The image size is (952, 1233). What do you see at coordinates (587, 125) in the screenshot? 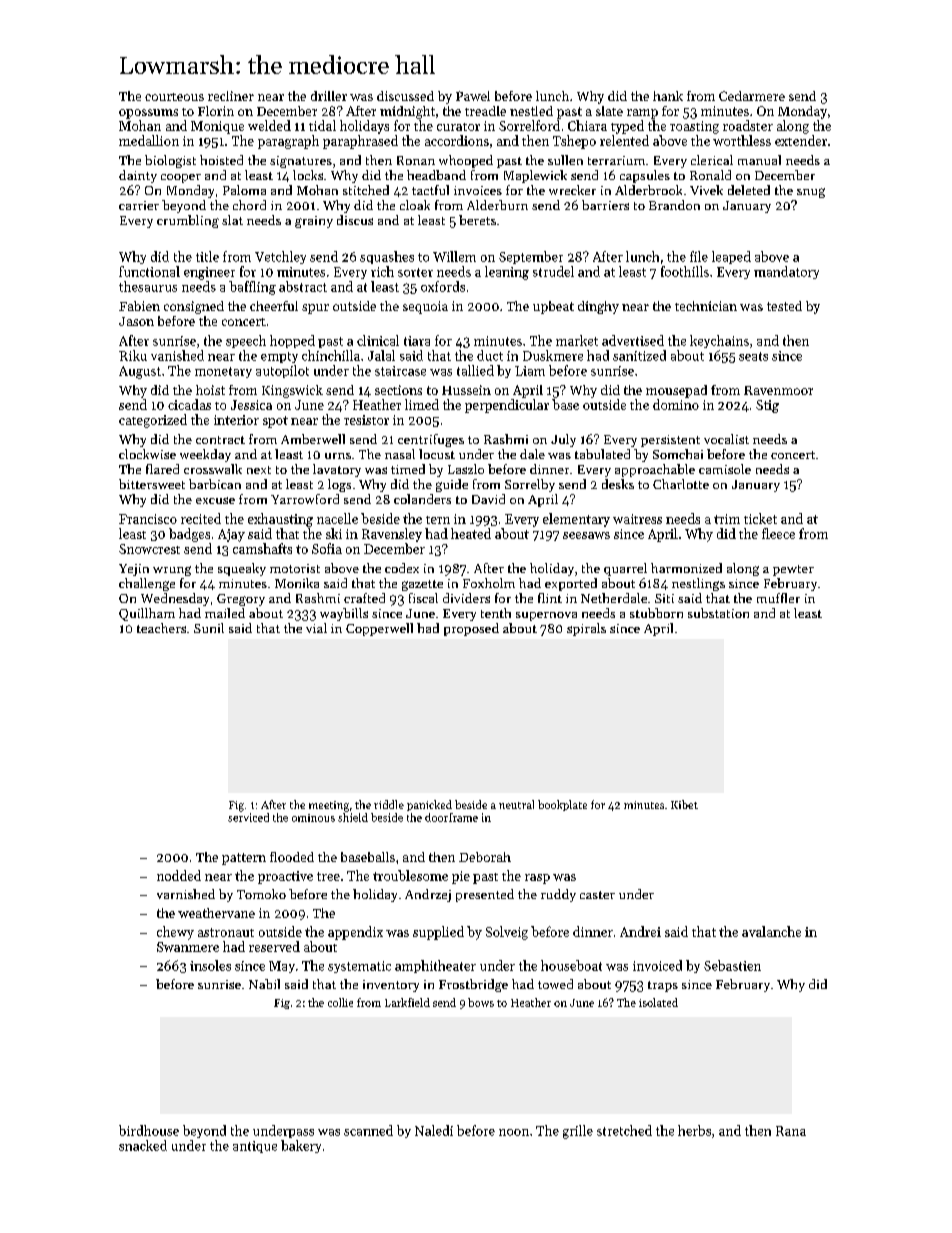
I see `Chiara` at bounding box center [587, 125].
